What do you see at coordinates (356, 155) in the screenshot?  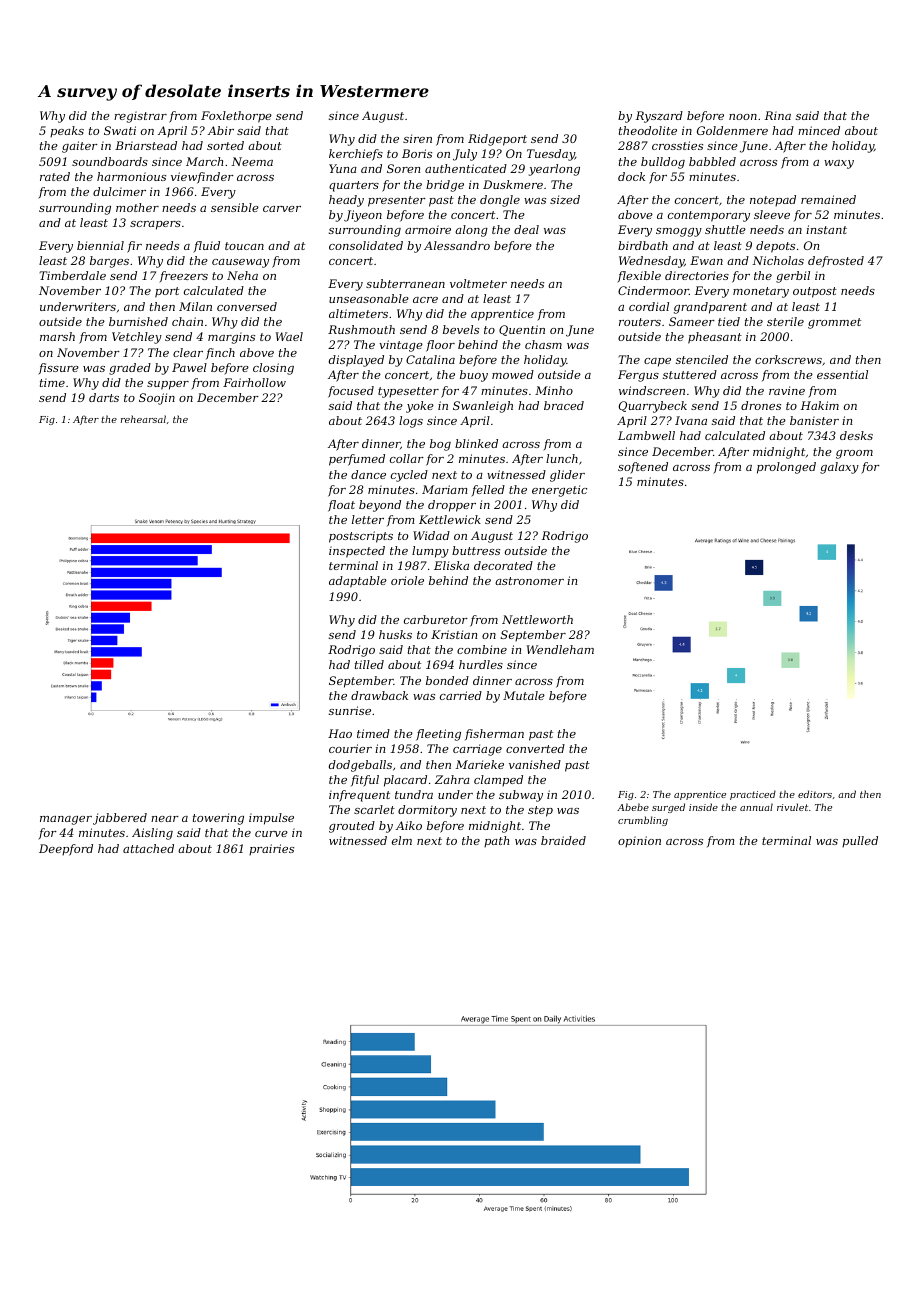 I see `kerchiefs` at bounding box center [356, 155].
